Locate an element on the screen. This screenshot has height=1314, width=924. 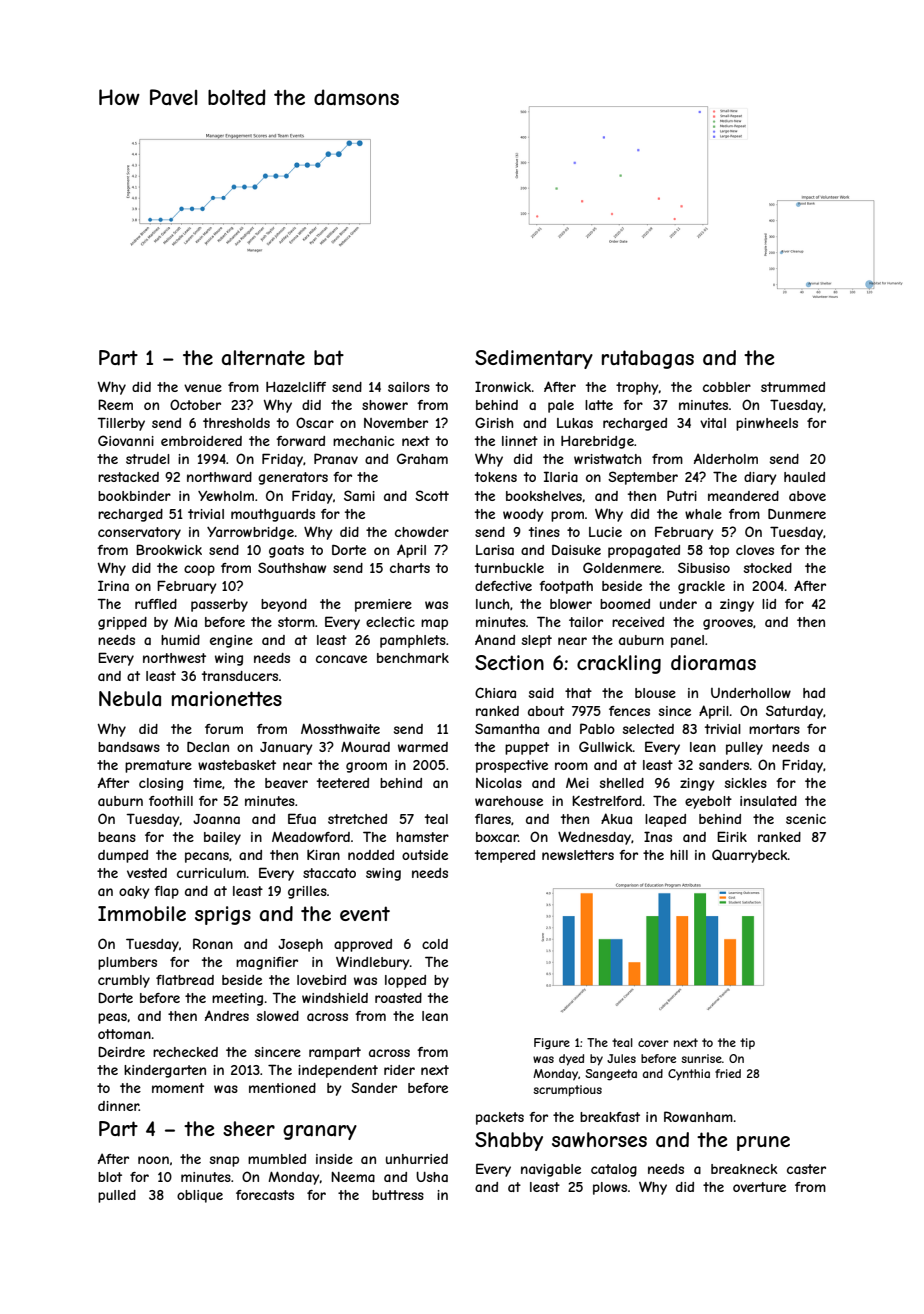
engine is located at coordinates (231, 641).
